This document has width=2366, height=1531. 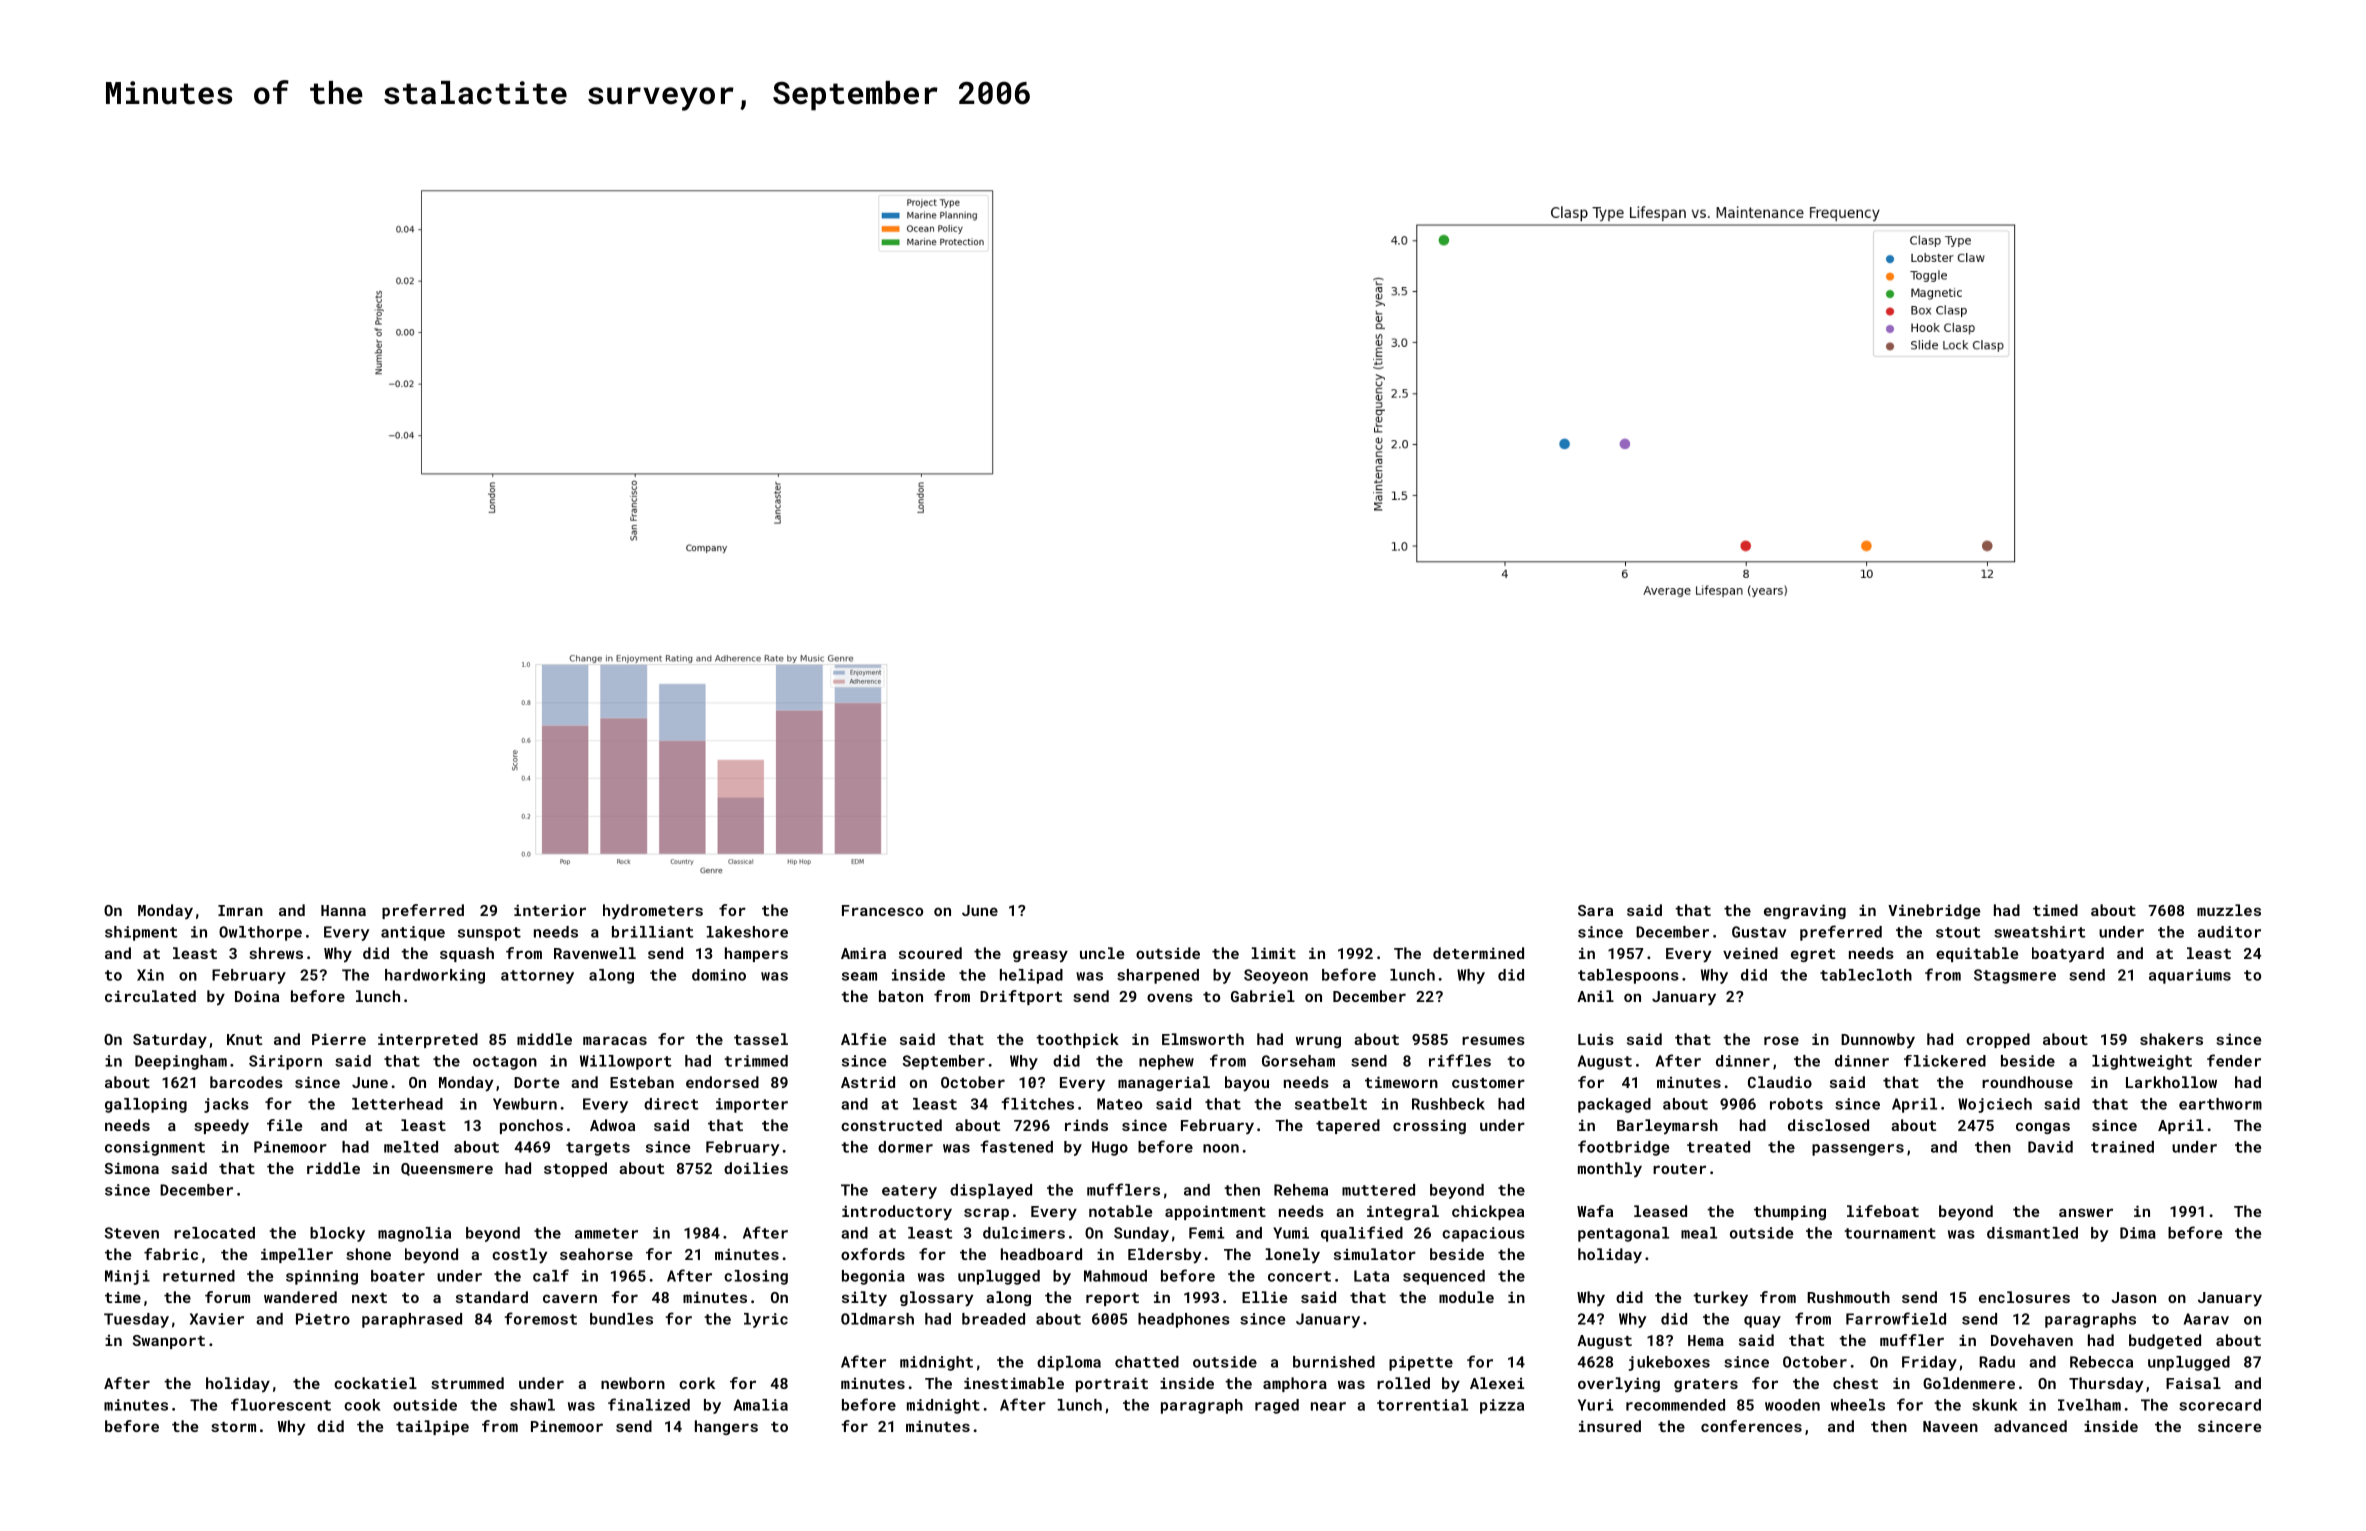 What do you see at coordinates (146, 1105) in the document?
I see `galloping` at bounding box center [146, 1105].
